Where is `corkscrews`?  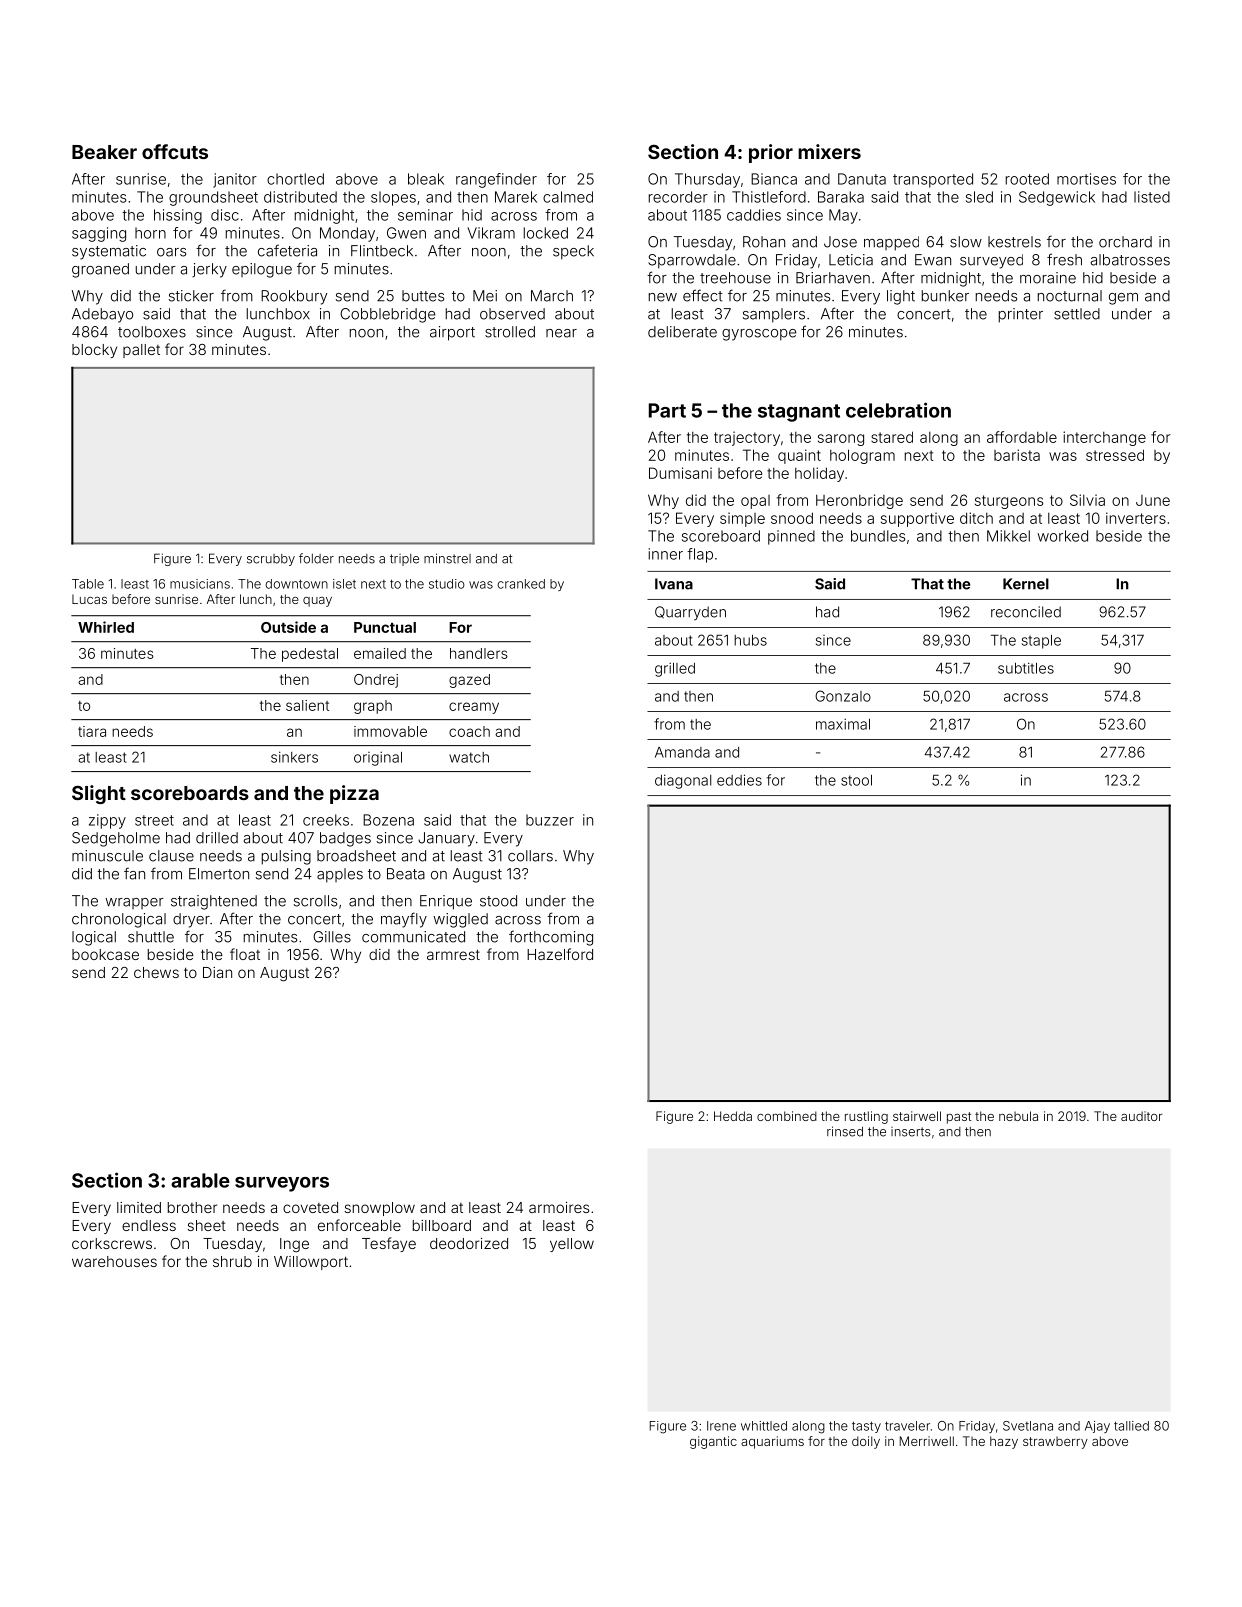
corkscrews is located at coordinates (112, 1243).
